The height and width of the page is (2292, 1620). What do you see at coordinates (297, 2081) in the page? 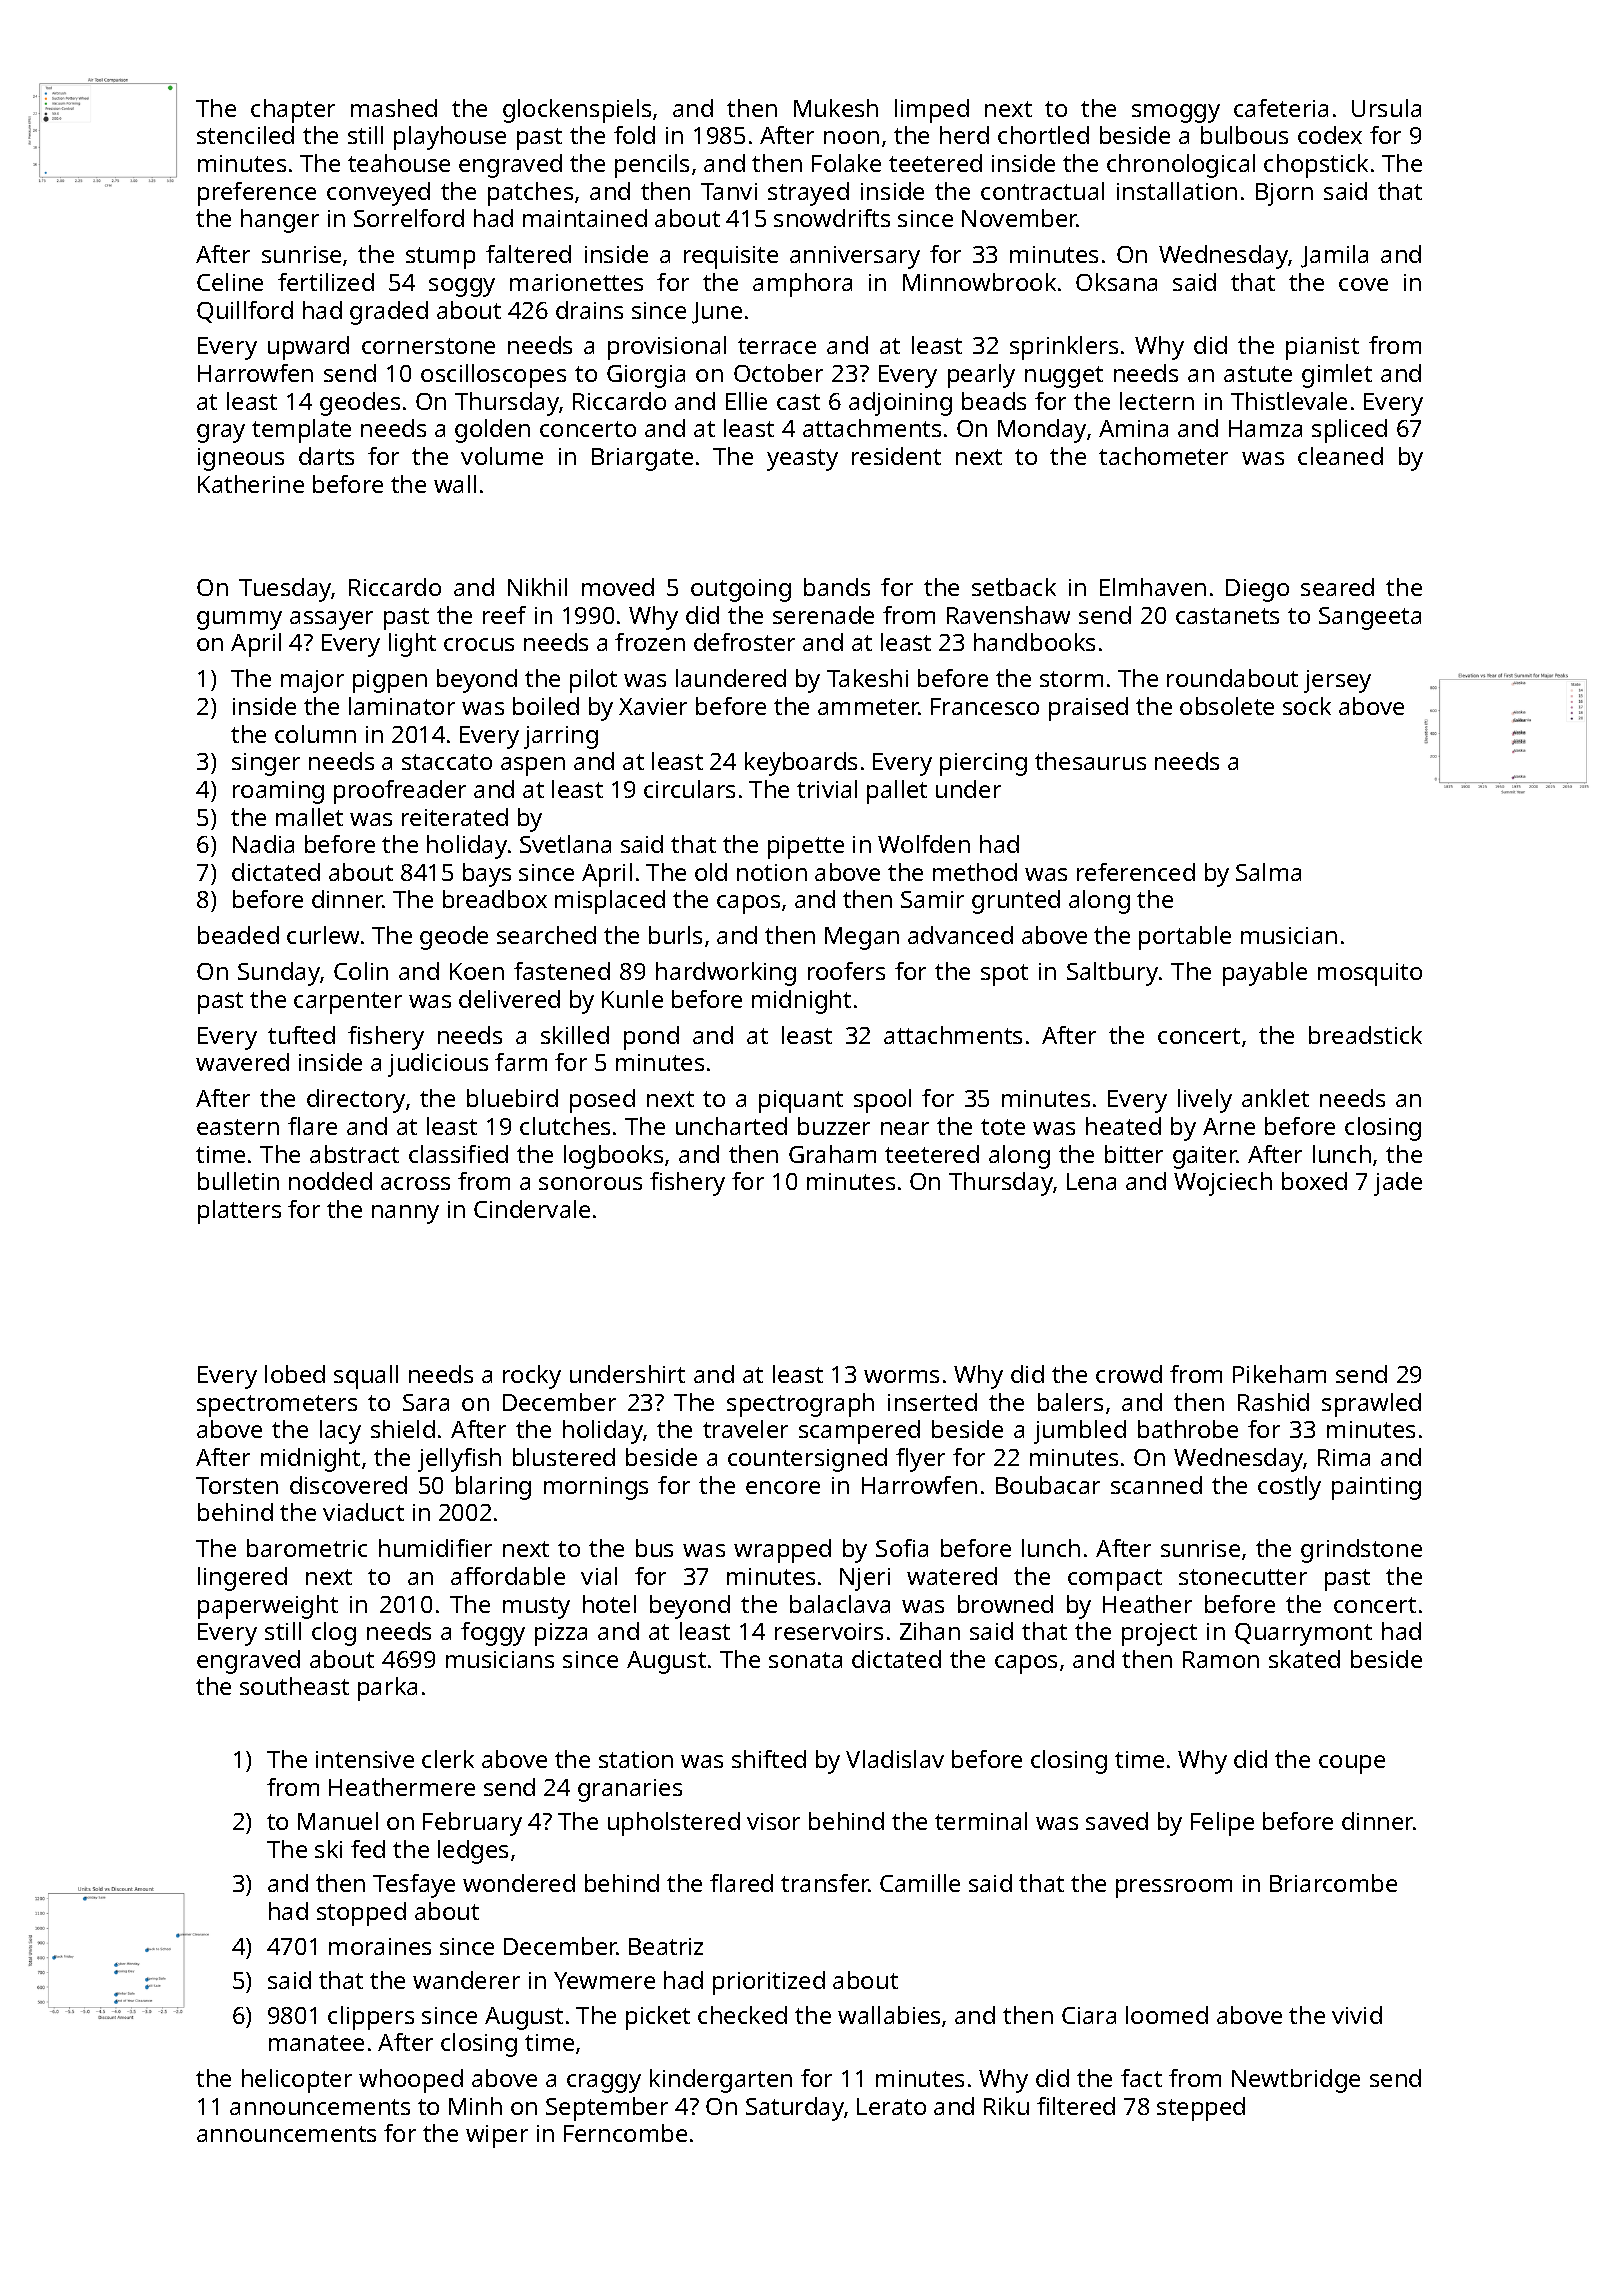
I see `helicopter` at bounding box center [297, 2081].
